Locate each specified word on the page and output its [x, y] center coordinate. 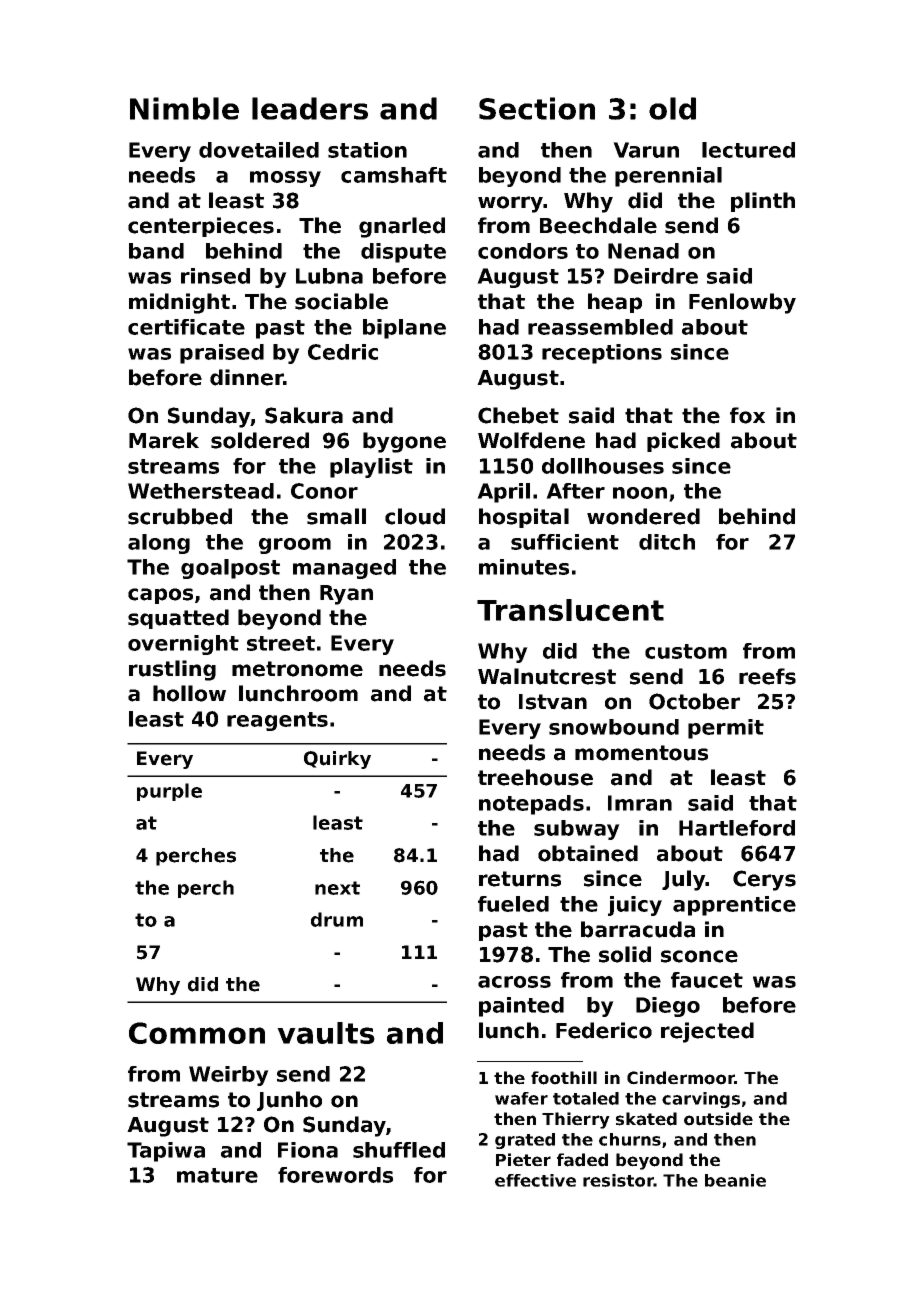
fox [747, 415]
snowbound [614, 727]
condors [523, 251]
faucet [707, 980]
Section [537, 108]
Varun [646, 150]
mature [217, 1175]
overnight [183, 645]
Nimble [184, 108]
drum [337, 919]
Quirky [337, 760]
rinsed [215, 276]
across [514, 982]
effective [535, 1180]
